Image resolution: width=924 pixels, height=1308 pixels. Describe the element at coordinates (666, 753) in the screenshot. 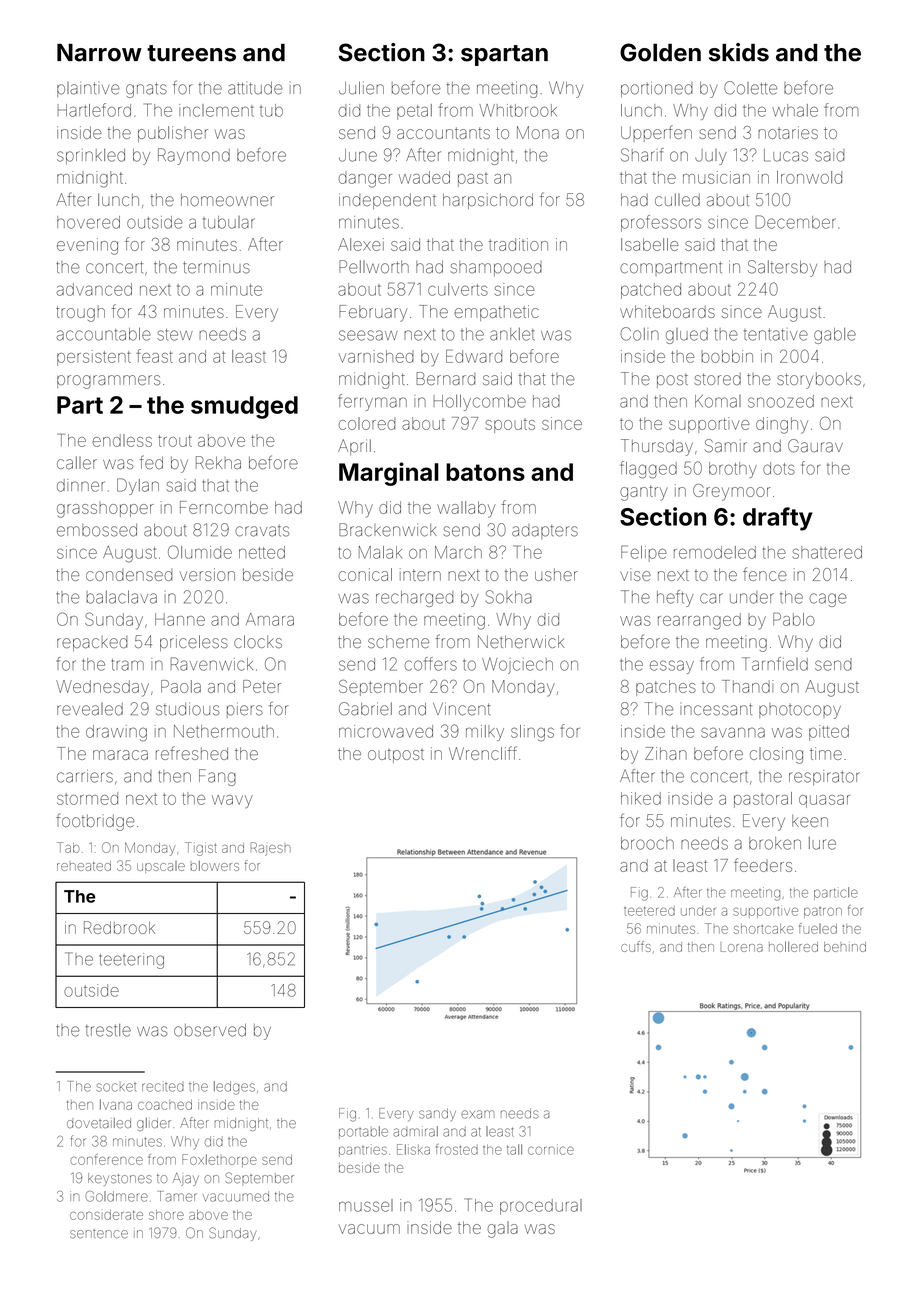

I see `Zihan` at that location.
